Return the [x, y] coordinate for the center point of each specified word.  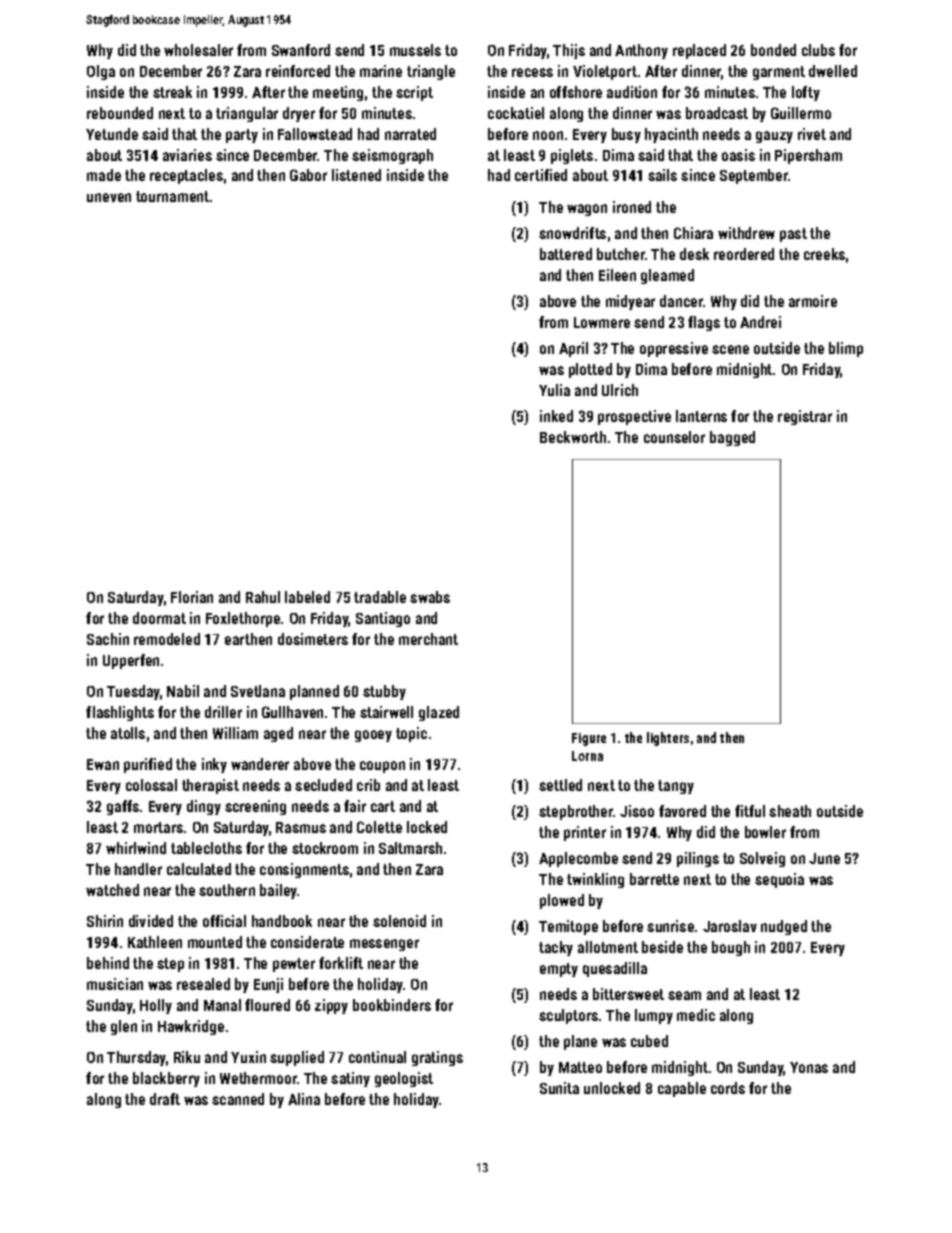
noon [548, 135]
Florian [192, 597]
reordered [744, 254]
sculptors [568, 1016]
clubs [818, 50]
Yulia [554, 390]
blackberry [166, 1079]
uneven [109, 197]
